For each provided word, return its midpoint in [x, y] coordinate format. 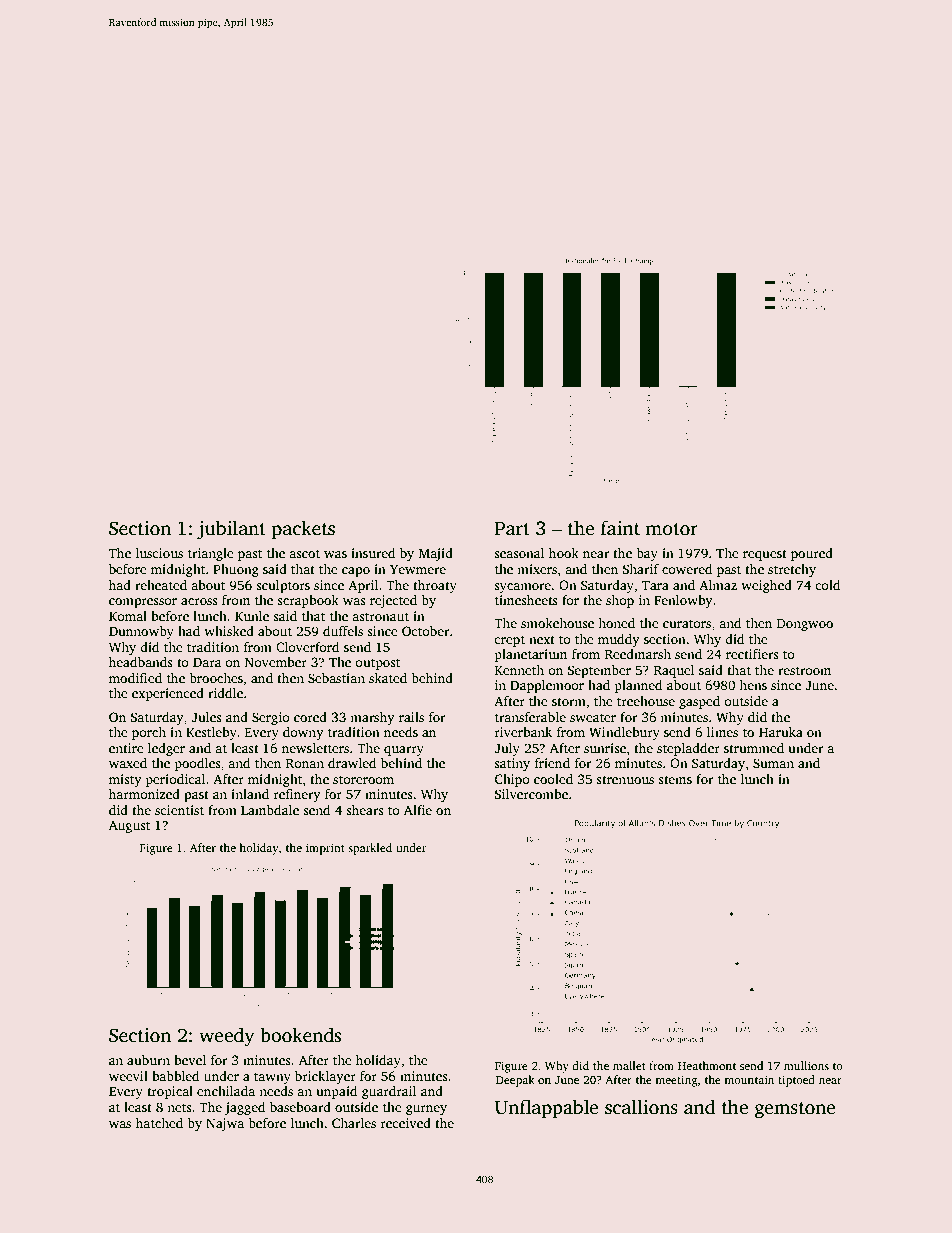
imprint [325, 849]
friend [552, 763]
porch [149, 733]
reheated [161, 585]
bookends [300, 1035]
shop [620, 601]
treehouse [646, 701]
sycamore [522, 588]
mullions [806, 1065]
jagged [245, 1108]
